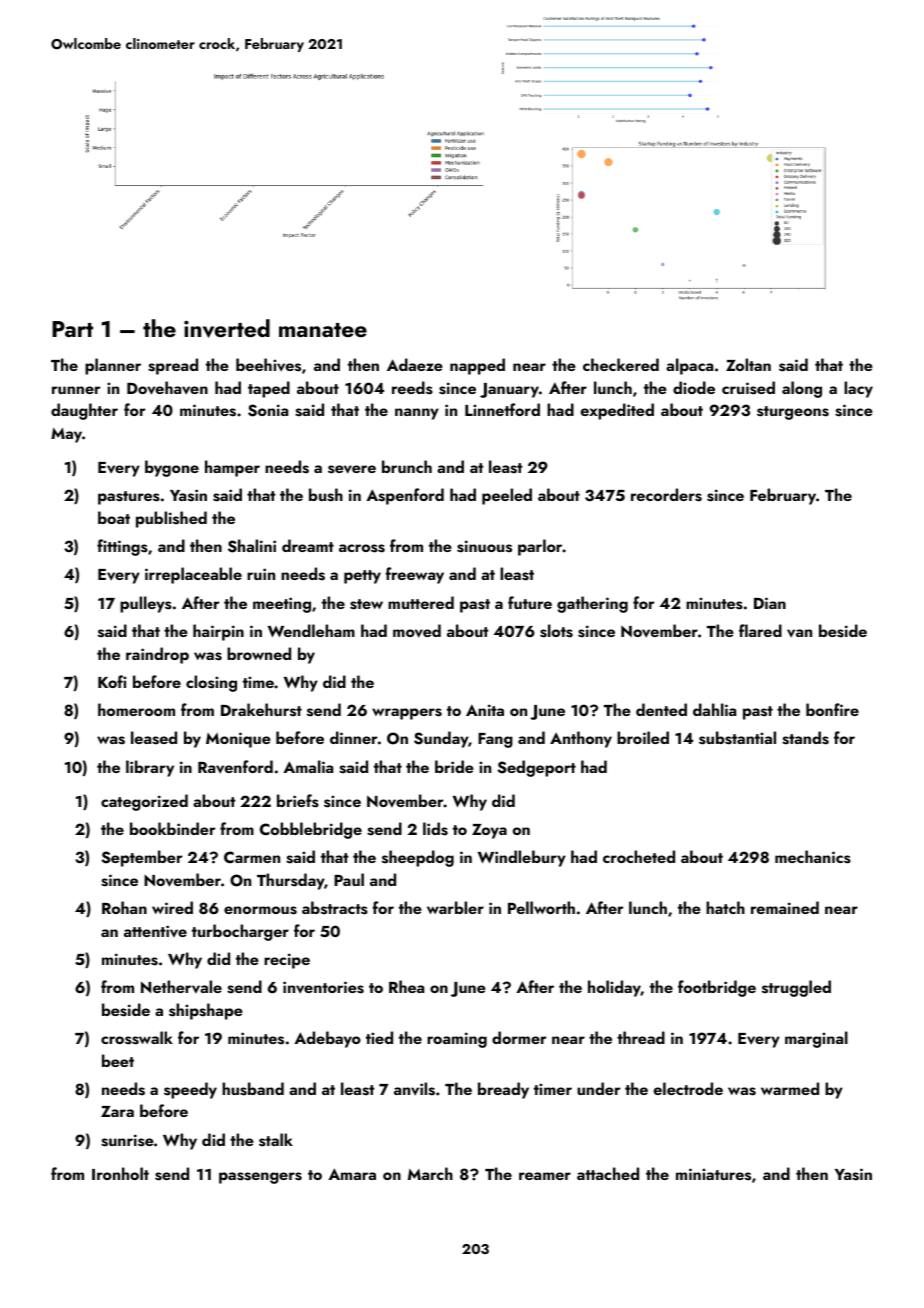 The image size is (924, 1308). I want to click on lacy, so click(858, 389).
